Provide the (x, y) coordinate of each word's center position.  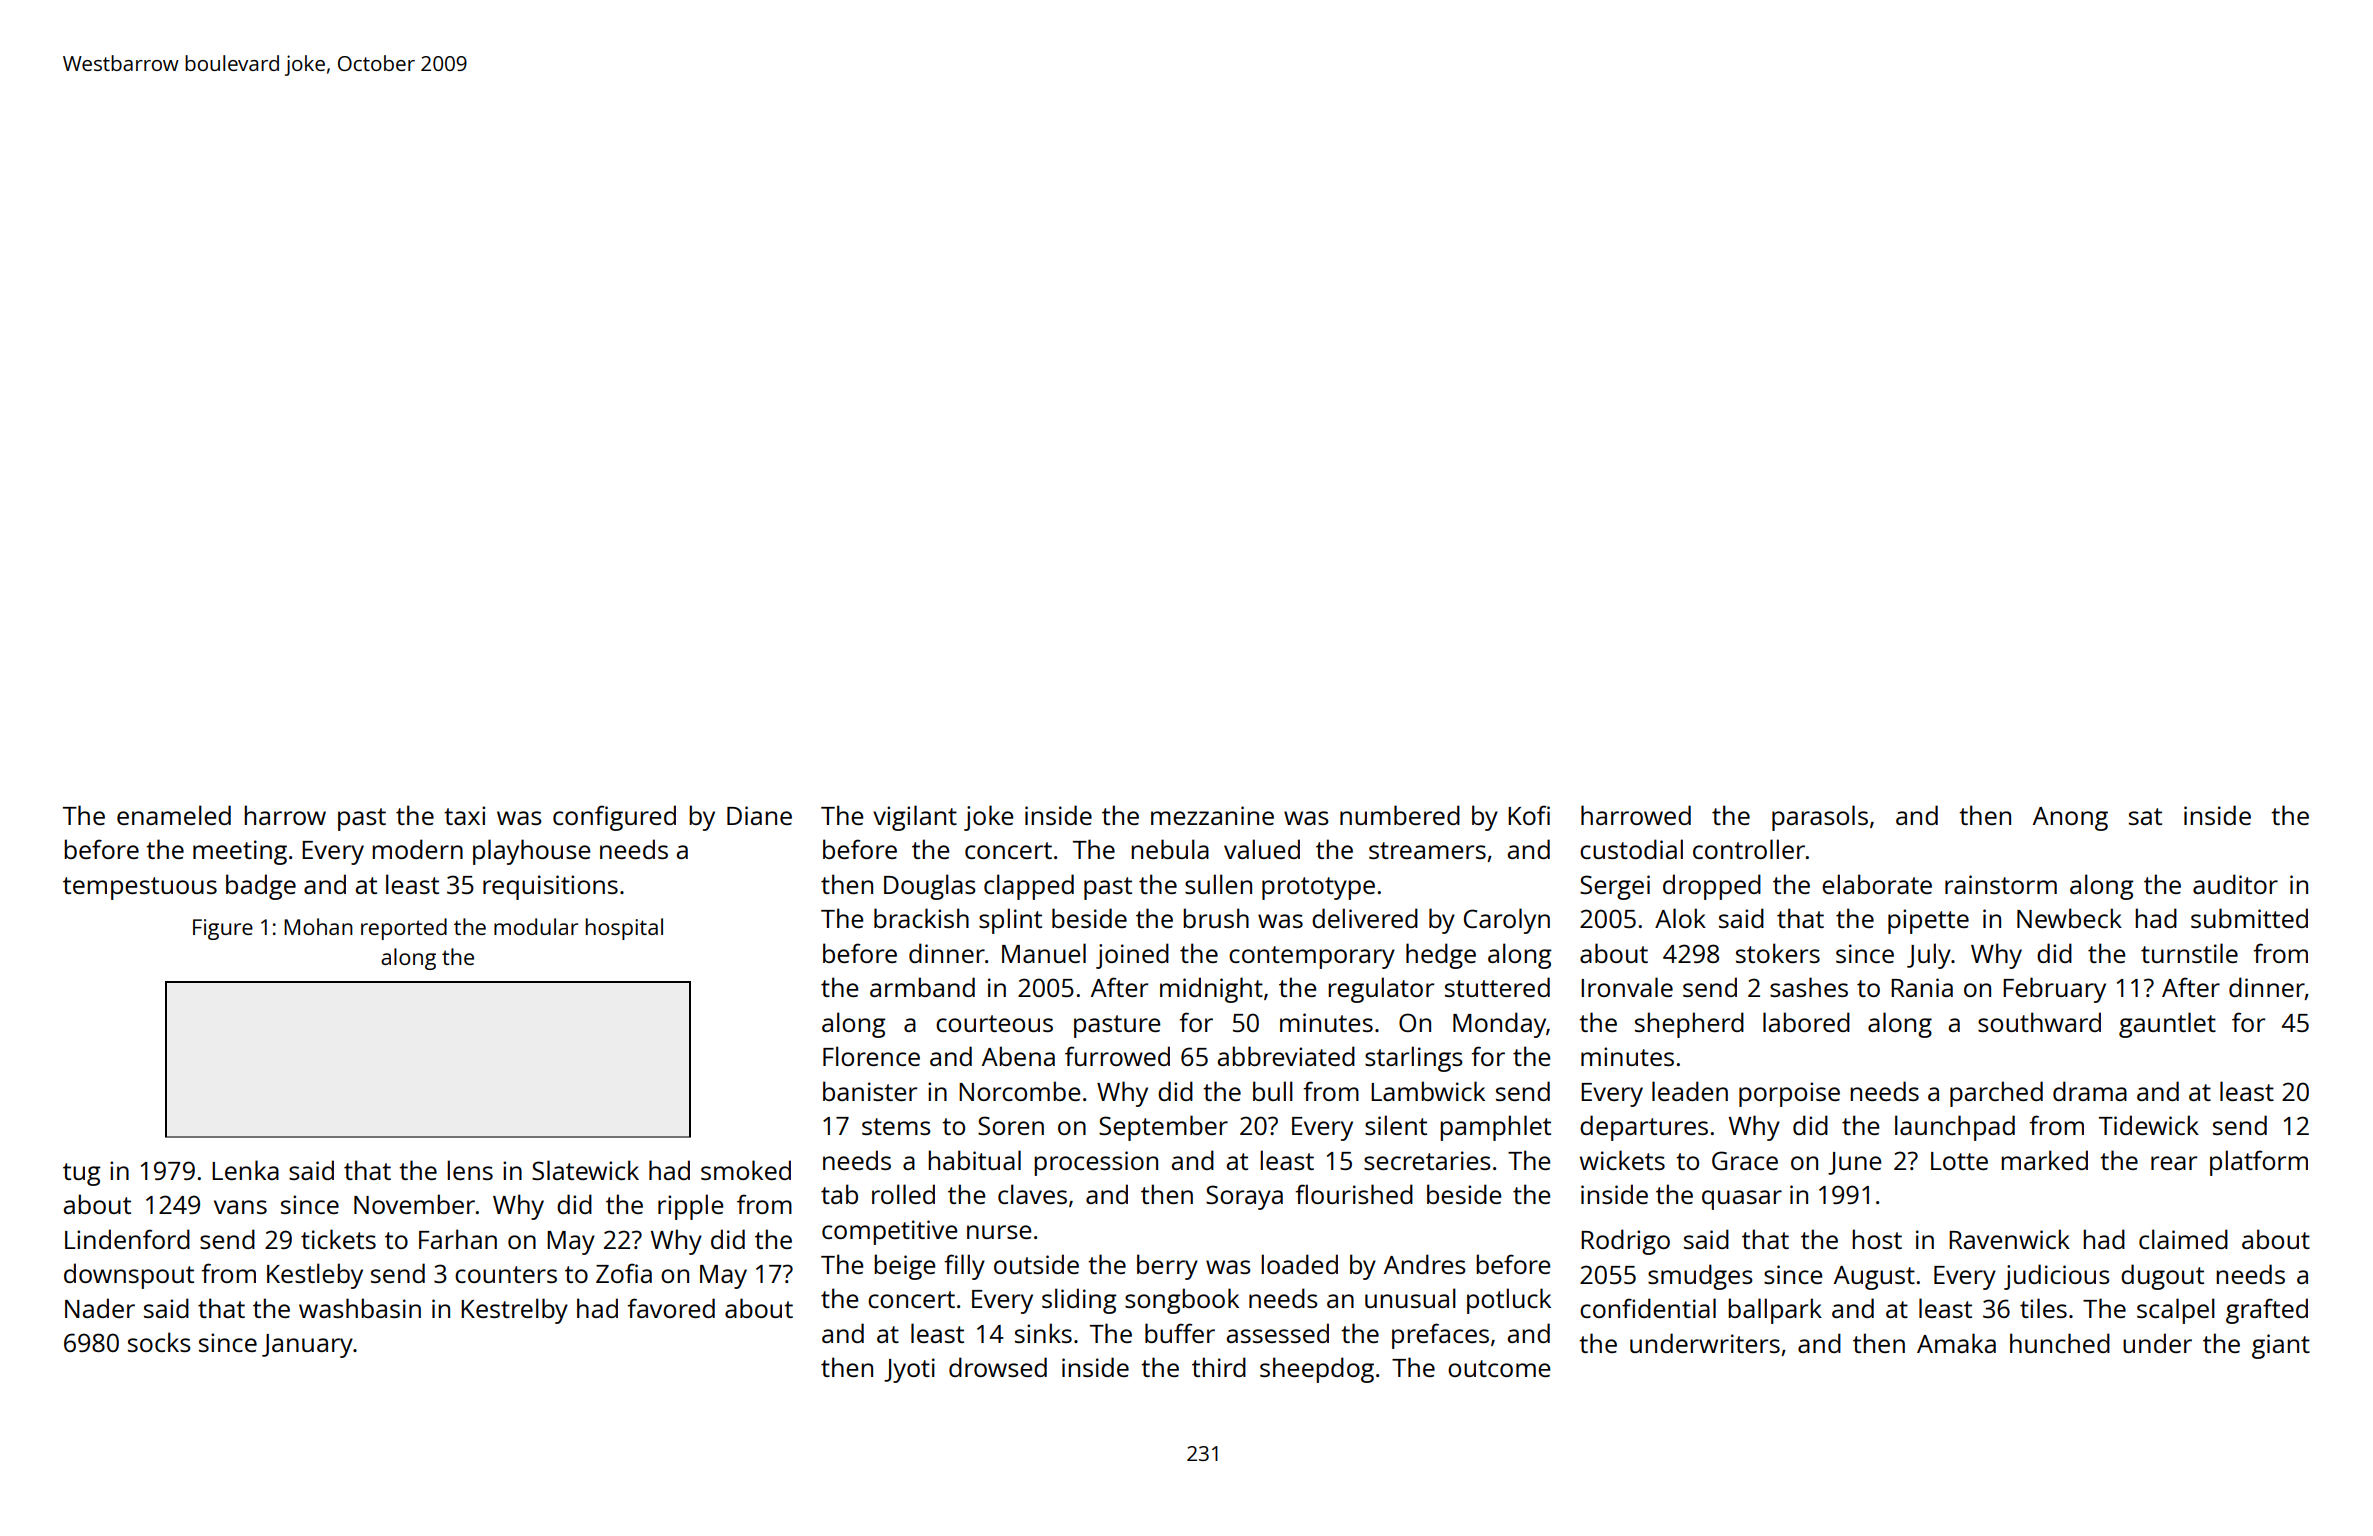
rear (2174, 1163)
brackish (921, 918)
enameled (174, 815)
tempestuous (140, 888)
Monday (1499, 1025)
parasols (1820, 818)
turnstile (2189, 953)
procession (1096, 1163)
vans (240, 1207)
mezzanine (1212, 815)
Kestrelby (514, 1311)
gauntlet (2167, 1025)
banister (870, 1091)
